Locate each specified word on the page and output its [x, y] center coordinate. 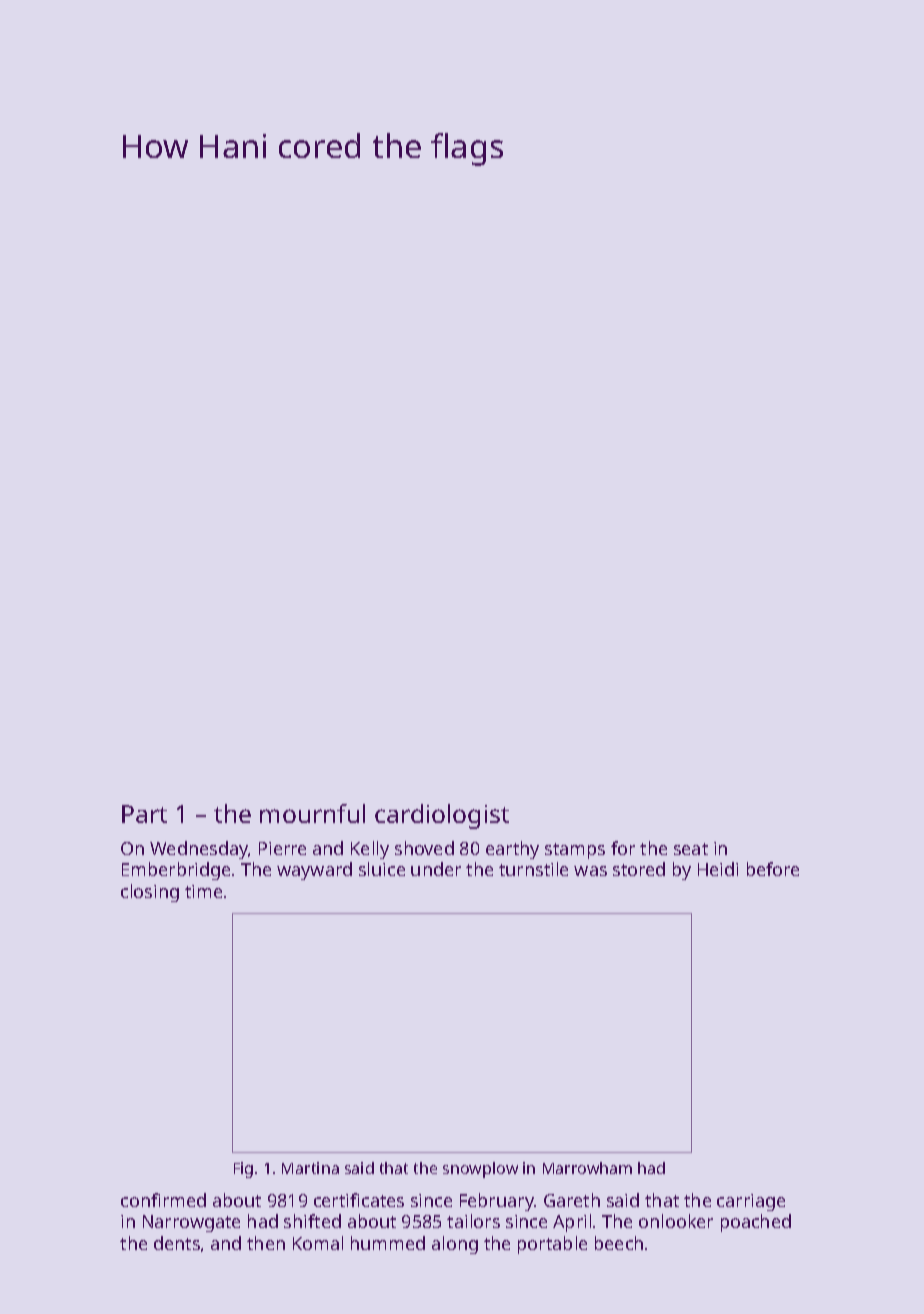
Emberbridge [176, 871]
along [455, 1245]
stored [639, 869]
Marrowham [587, 1168]
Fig [243, 1170]
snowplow [480, 1170]
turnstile [533, 869]
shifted [312, 1221]
